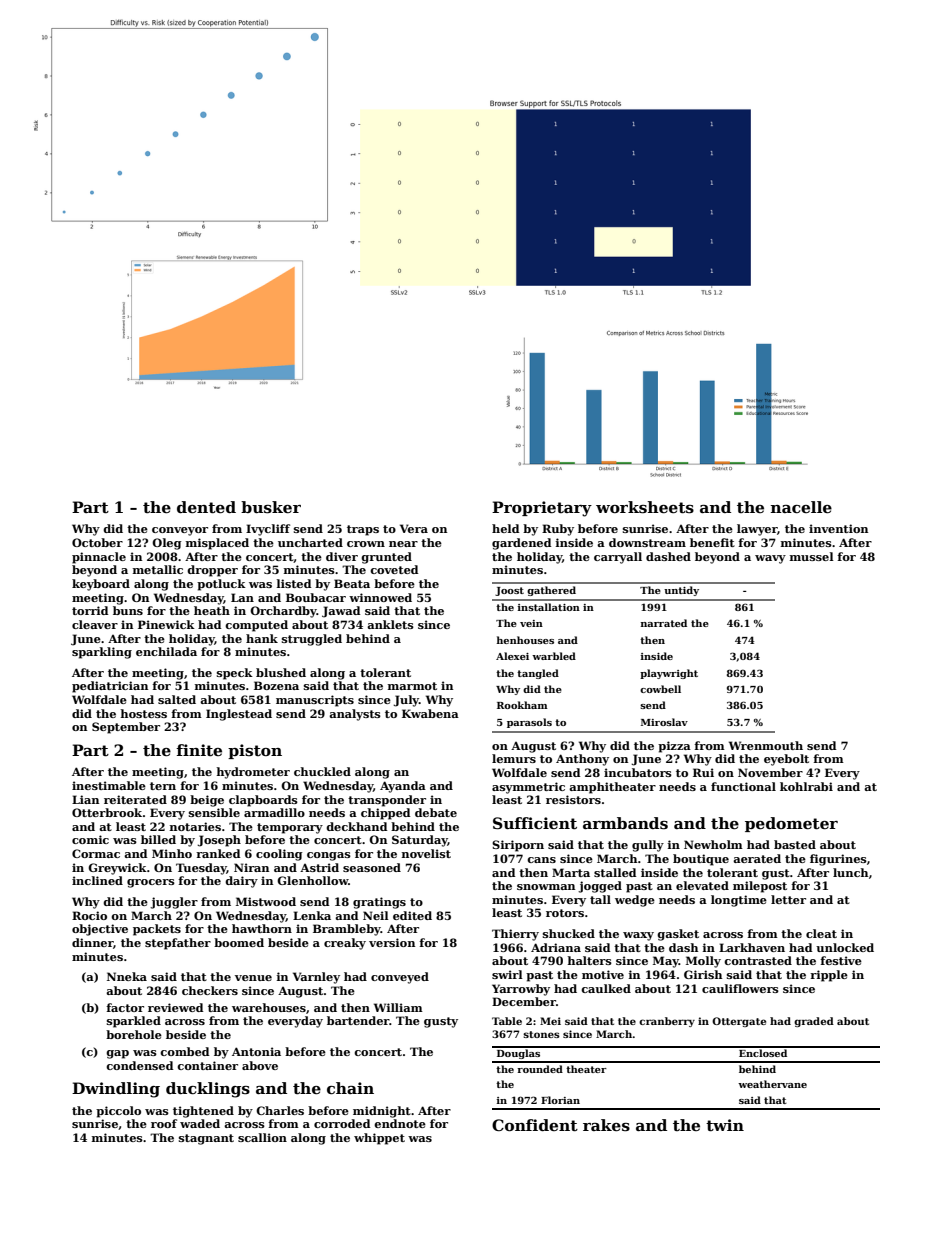 This page has width=952, height=1233. I want to click on dented, so click(206, 507).
